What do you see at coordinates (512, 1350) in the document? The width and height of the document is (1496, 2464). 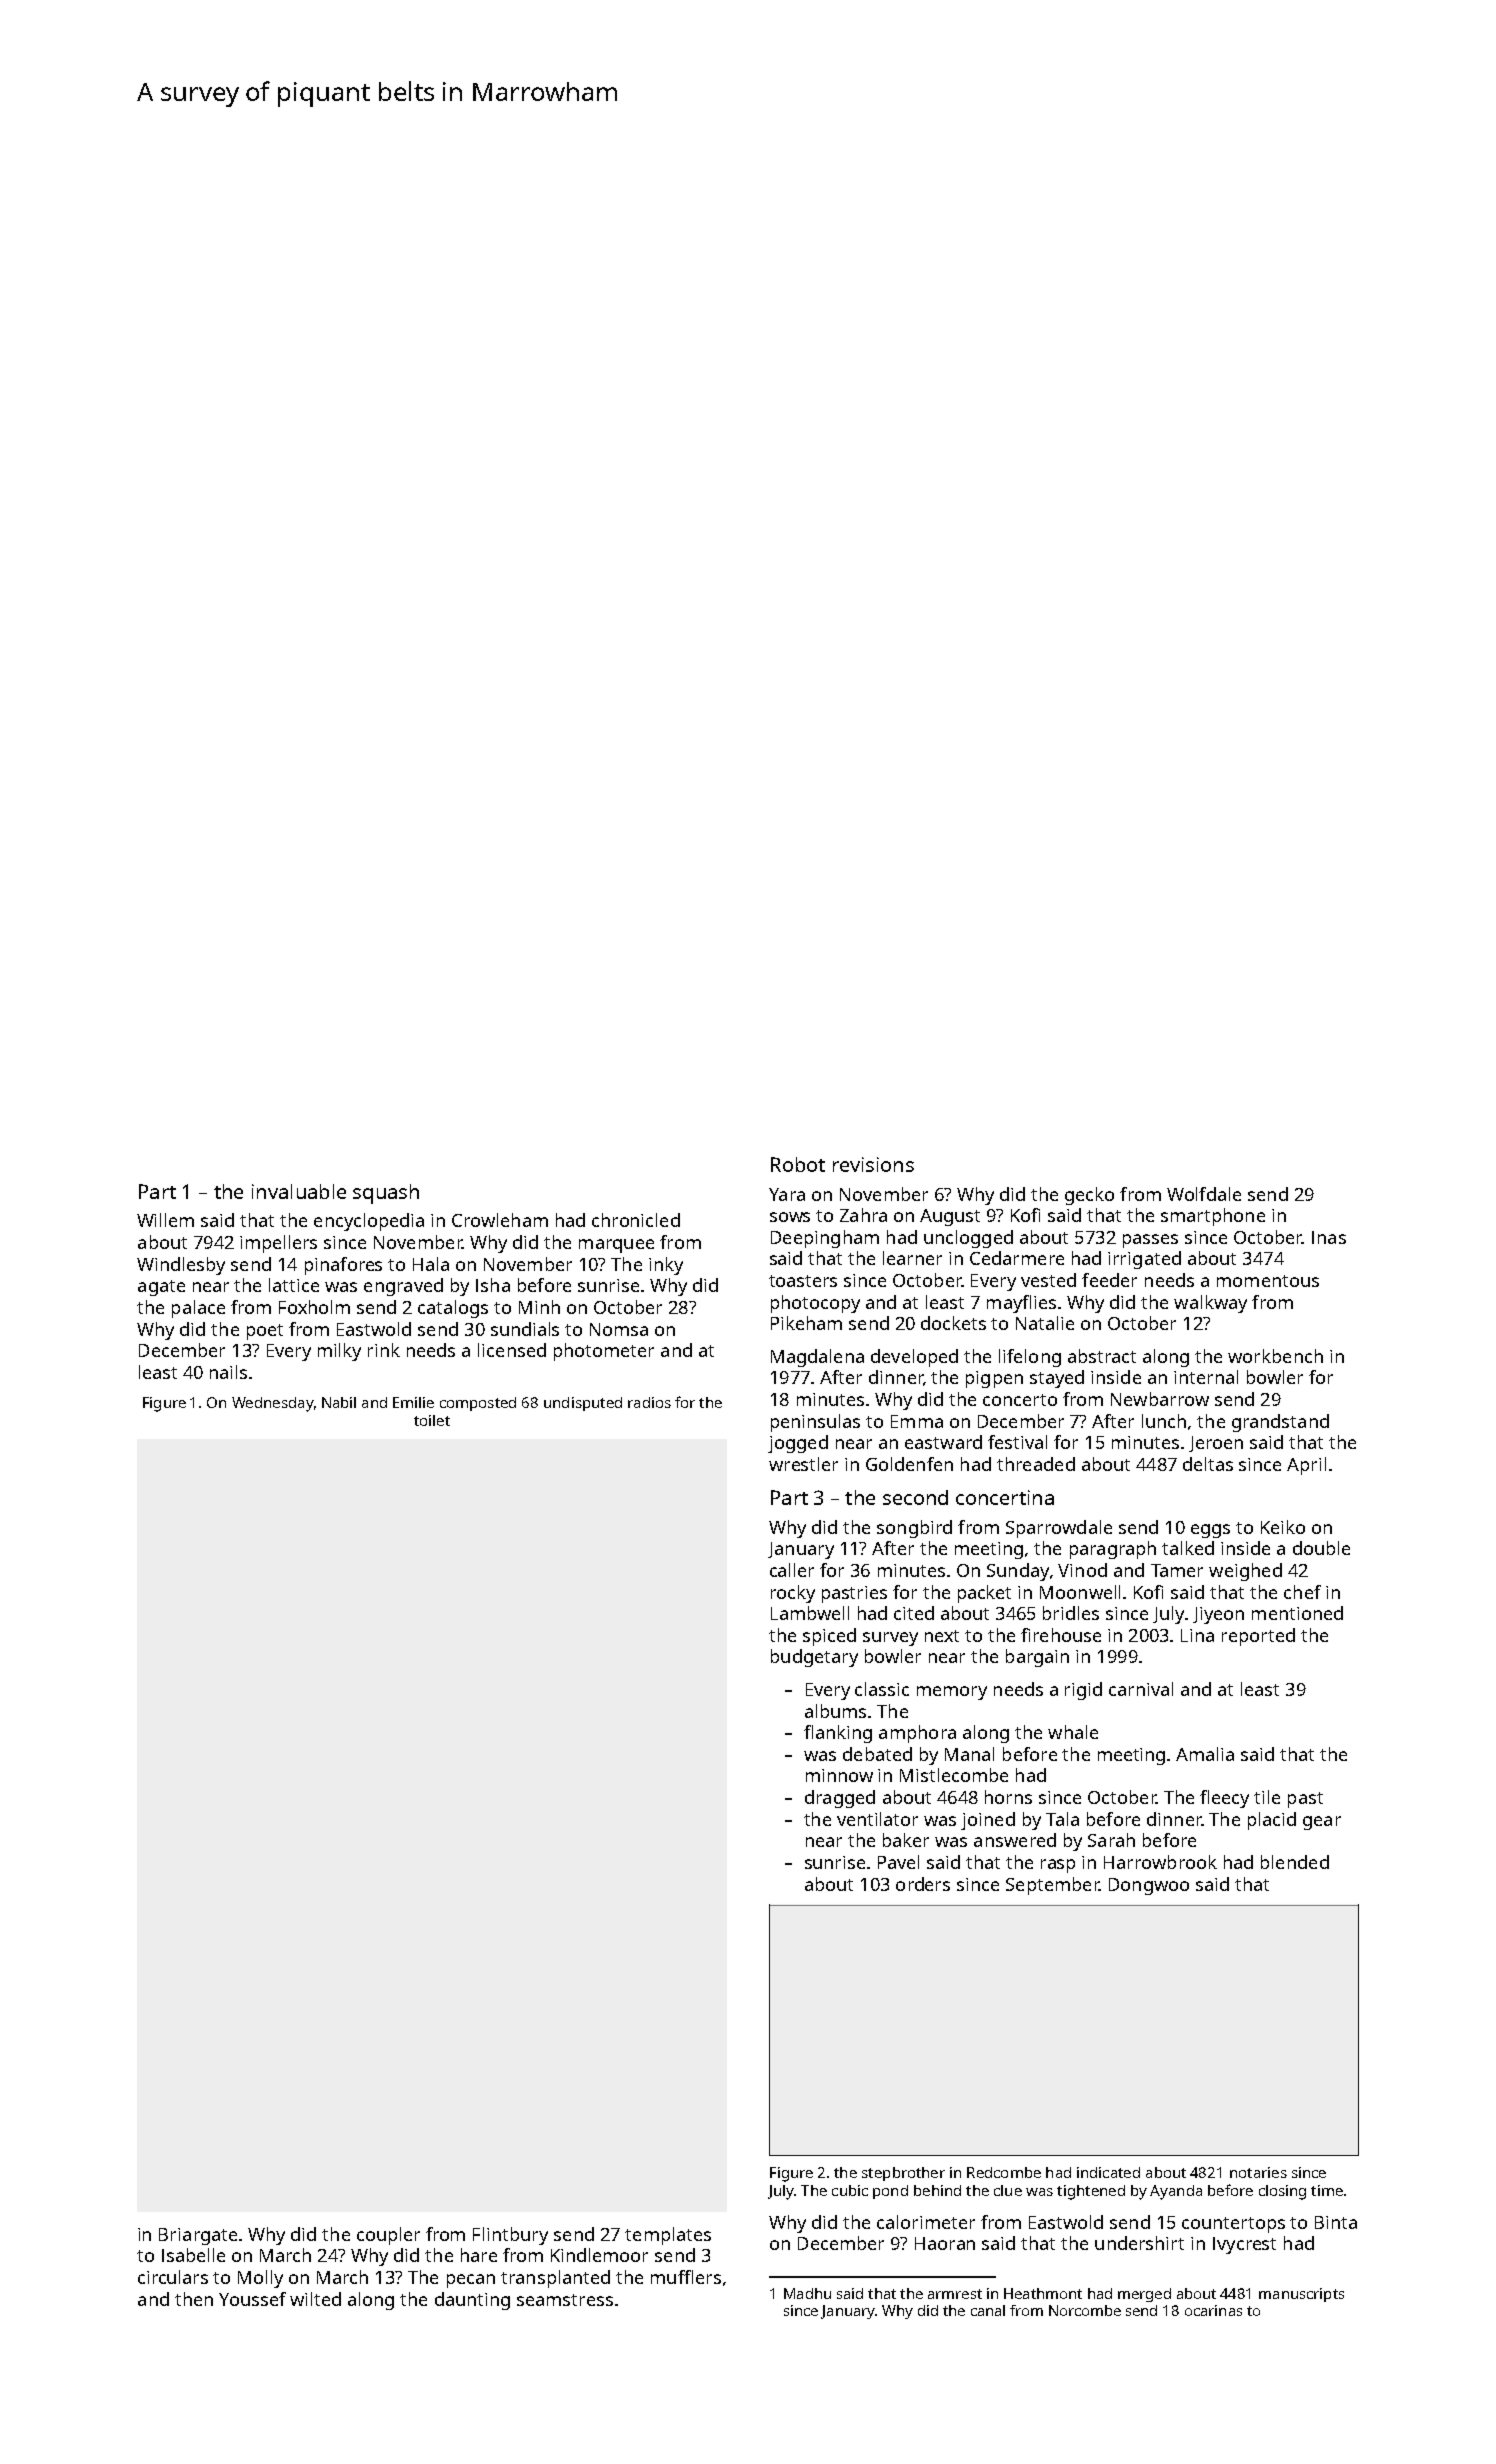 I see `licensed` at bounding box center [512, 1350].
